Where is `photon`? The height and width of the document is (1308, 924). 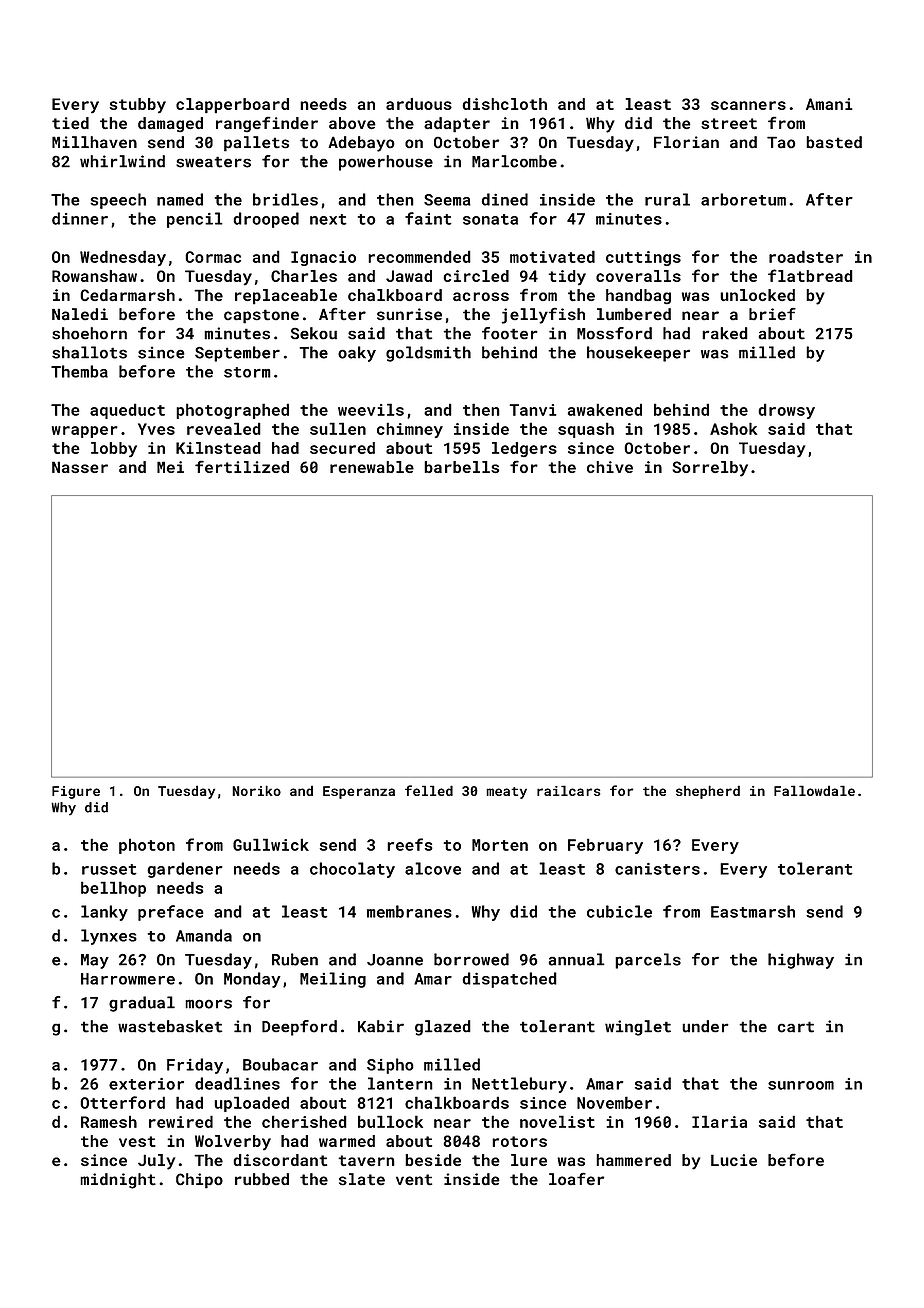 photon is located at coordinates (147, 846).
